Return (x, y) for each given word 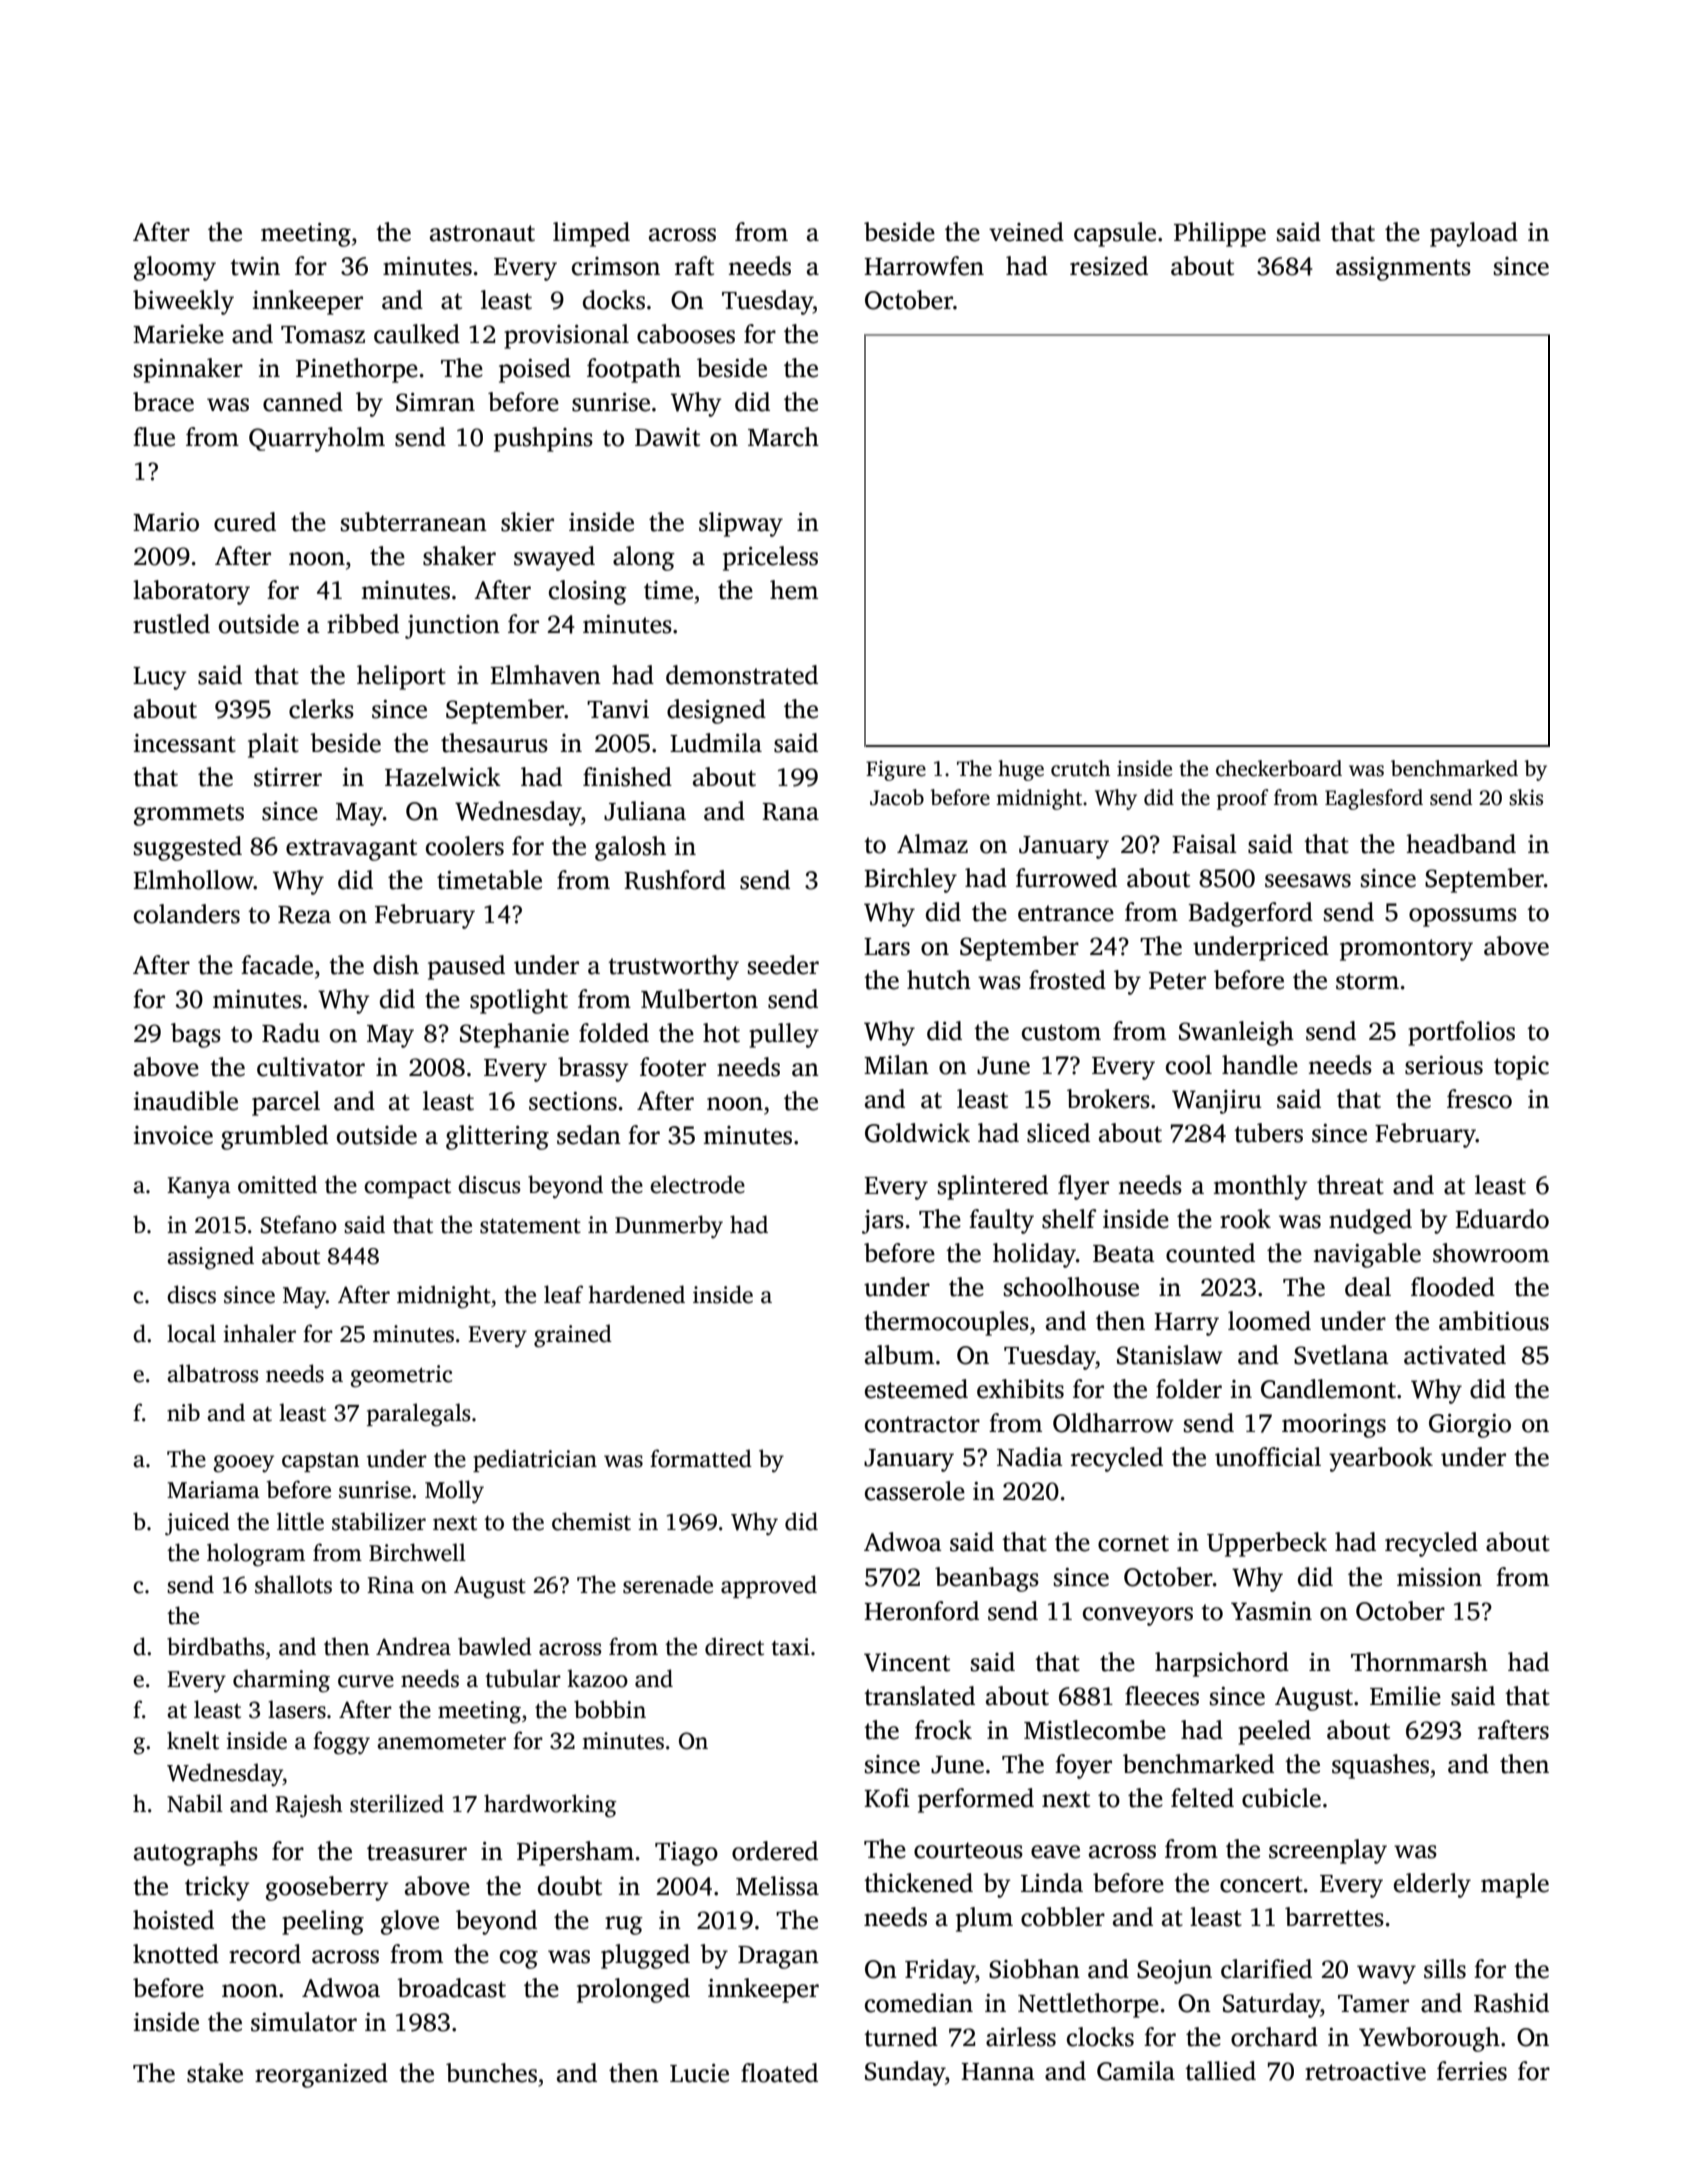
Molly (454, 1491)
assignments (1403, 269)
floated (779, 2073)
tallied (1220, 2071)
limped (591, 234)
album (899, 1355)
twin (255, 266)
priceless (770, 558)
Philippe (1220, 234)
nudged (1370, 1221)
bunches (491, 2073)
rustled (171, 624)
